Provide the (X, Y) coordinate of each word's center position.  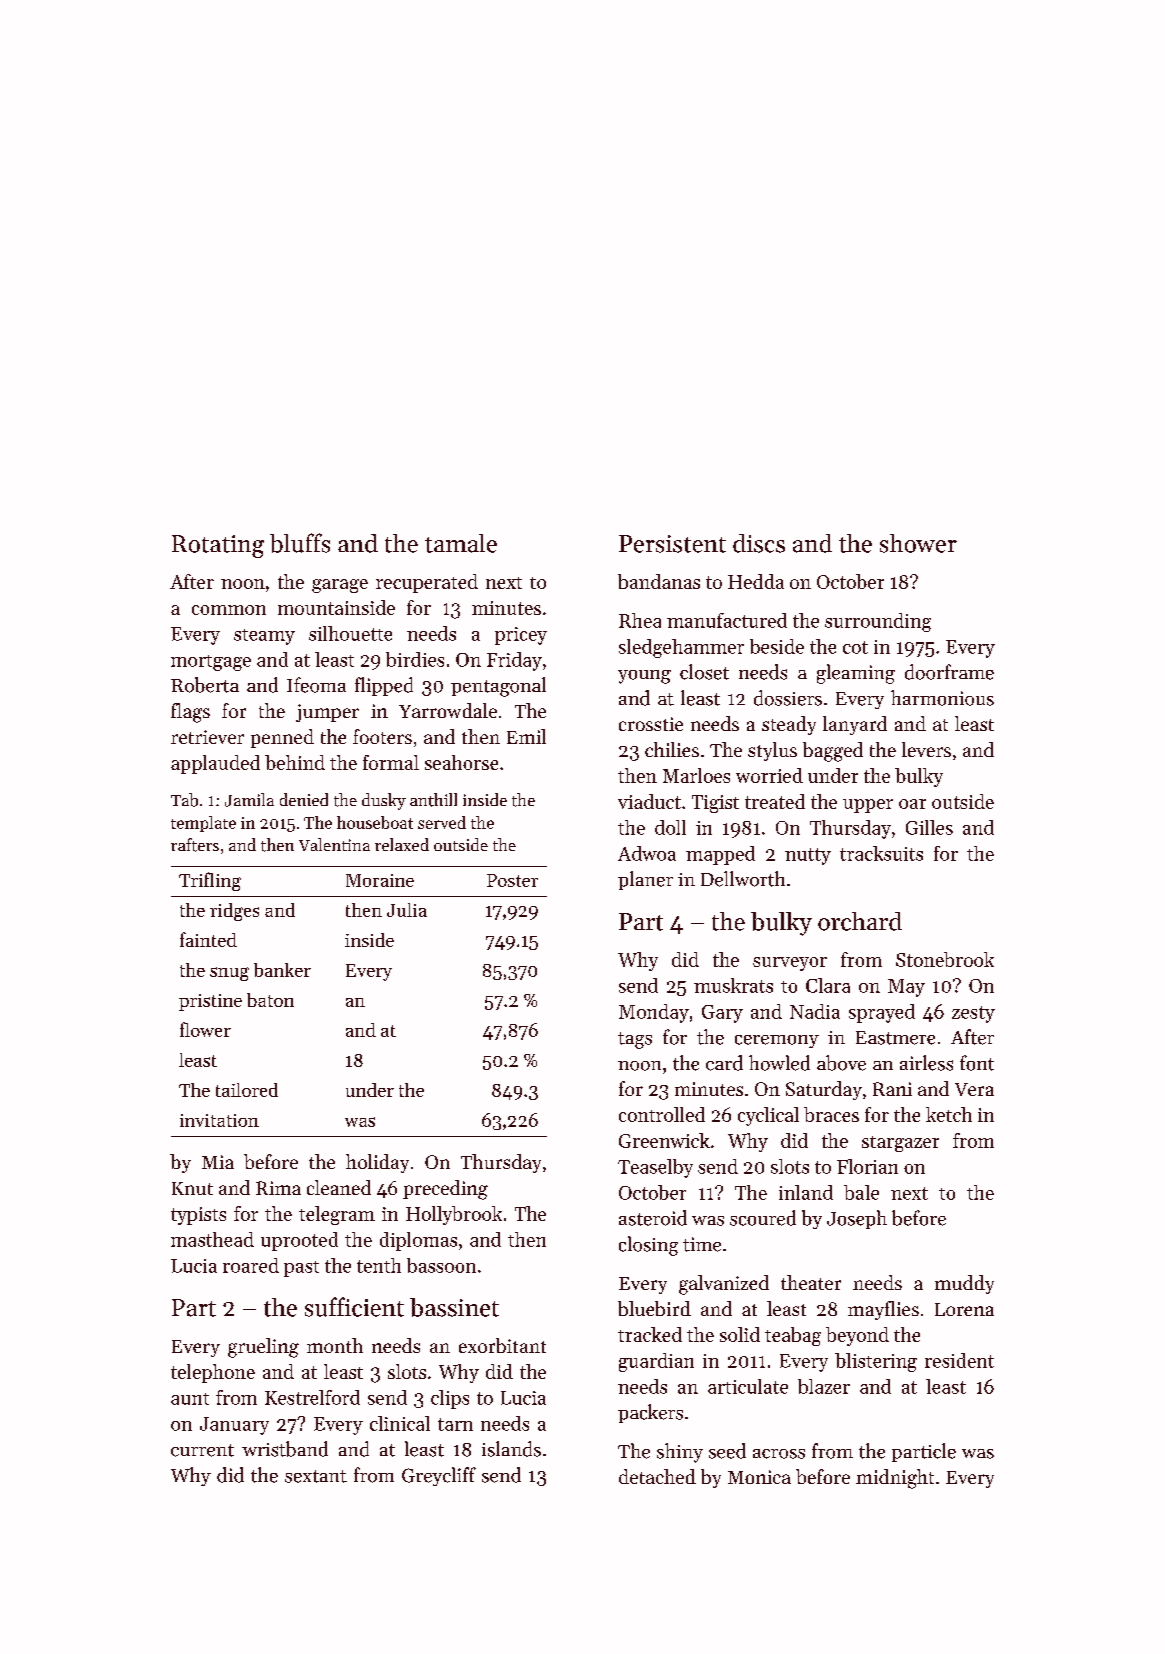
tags (635, 1040)
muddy (964, 1284)
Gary (722, 1014)
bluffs (300, 543)
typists (198, 1216)
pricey (521, 636)
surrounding (878, 622)
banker (282, 970)
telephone (213, 1373)
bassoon (441, 1265)
